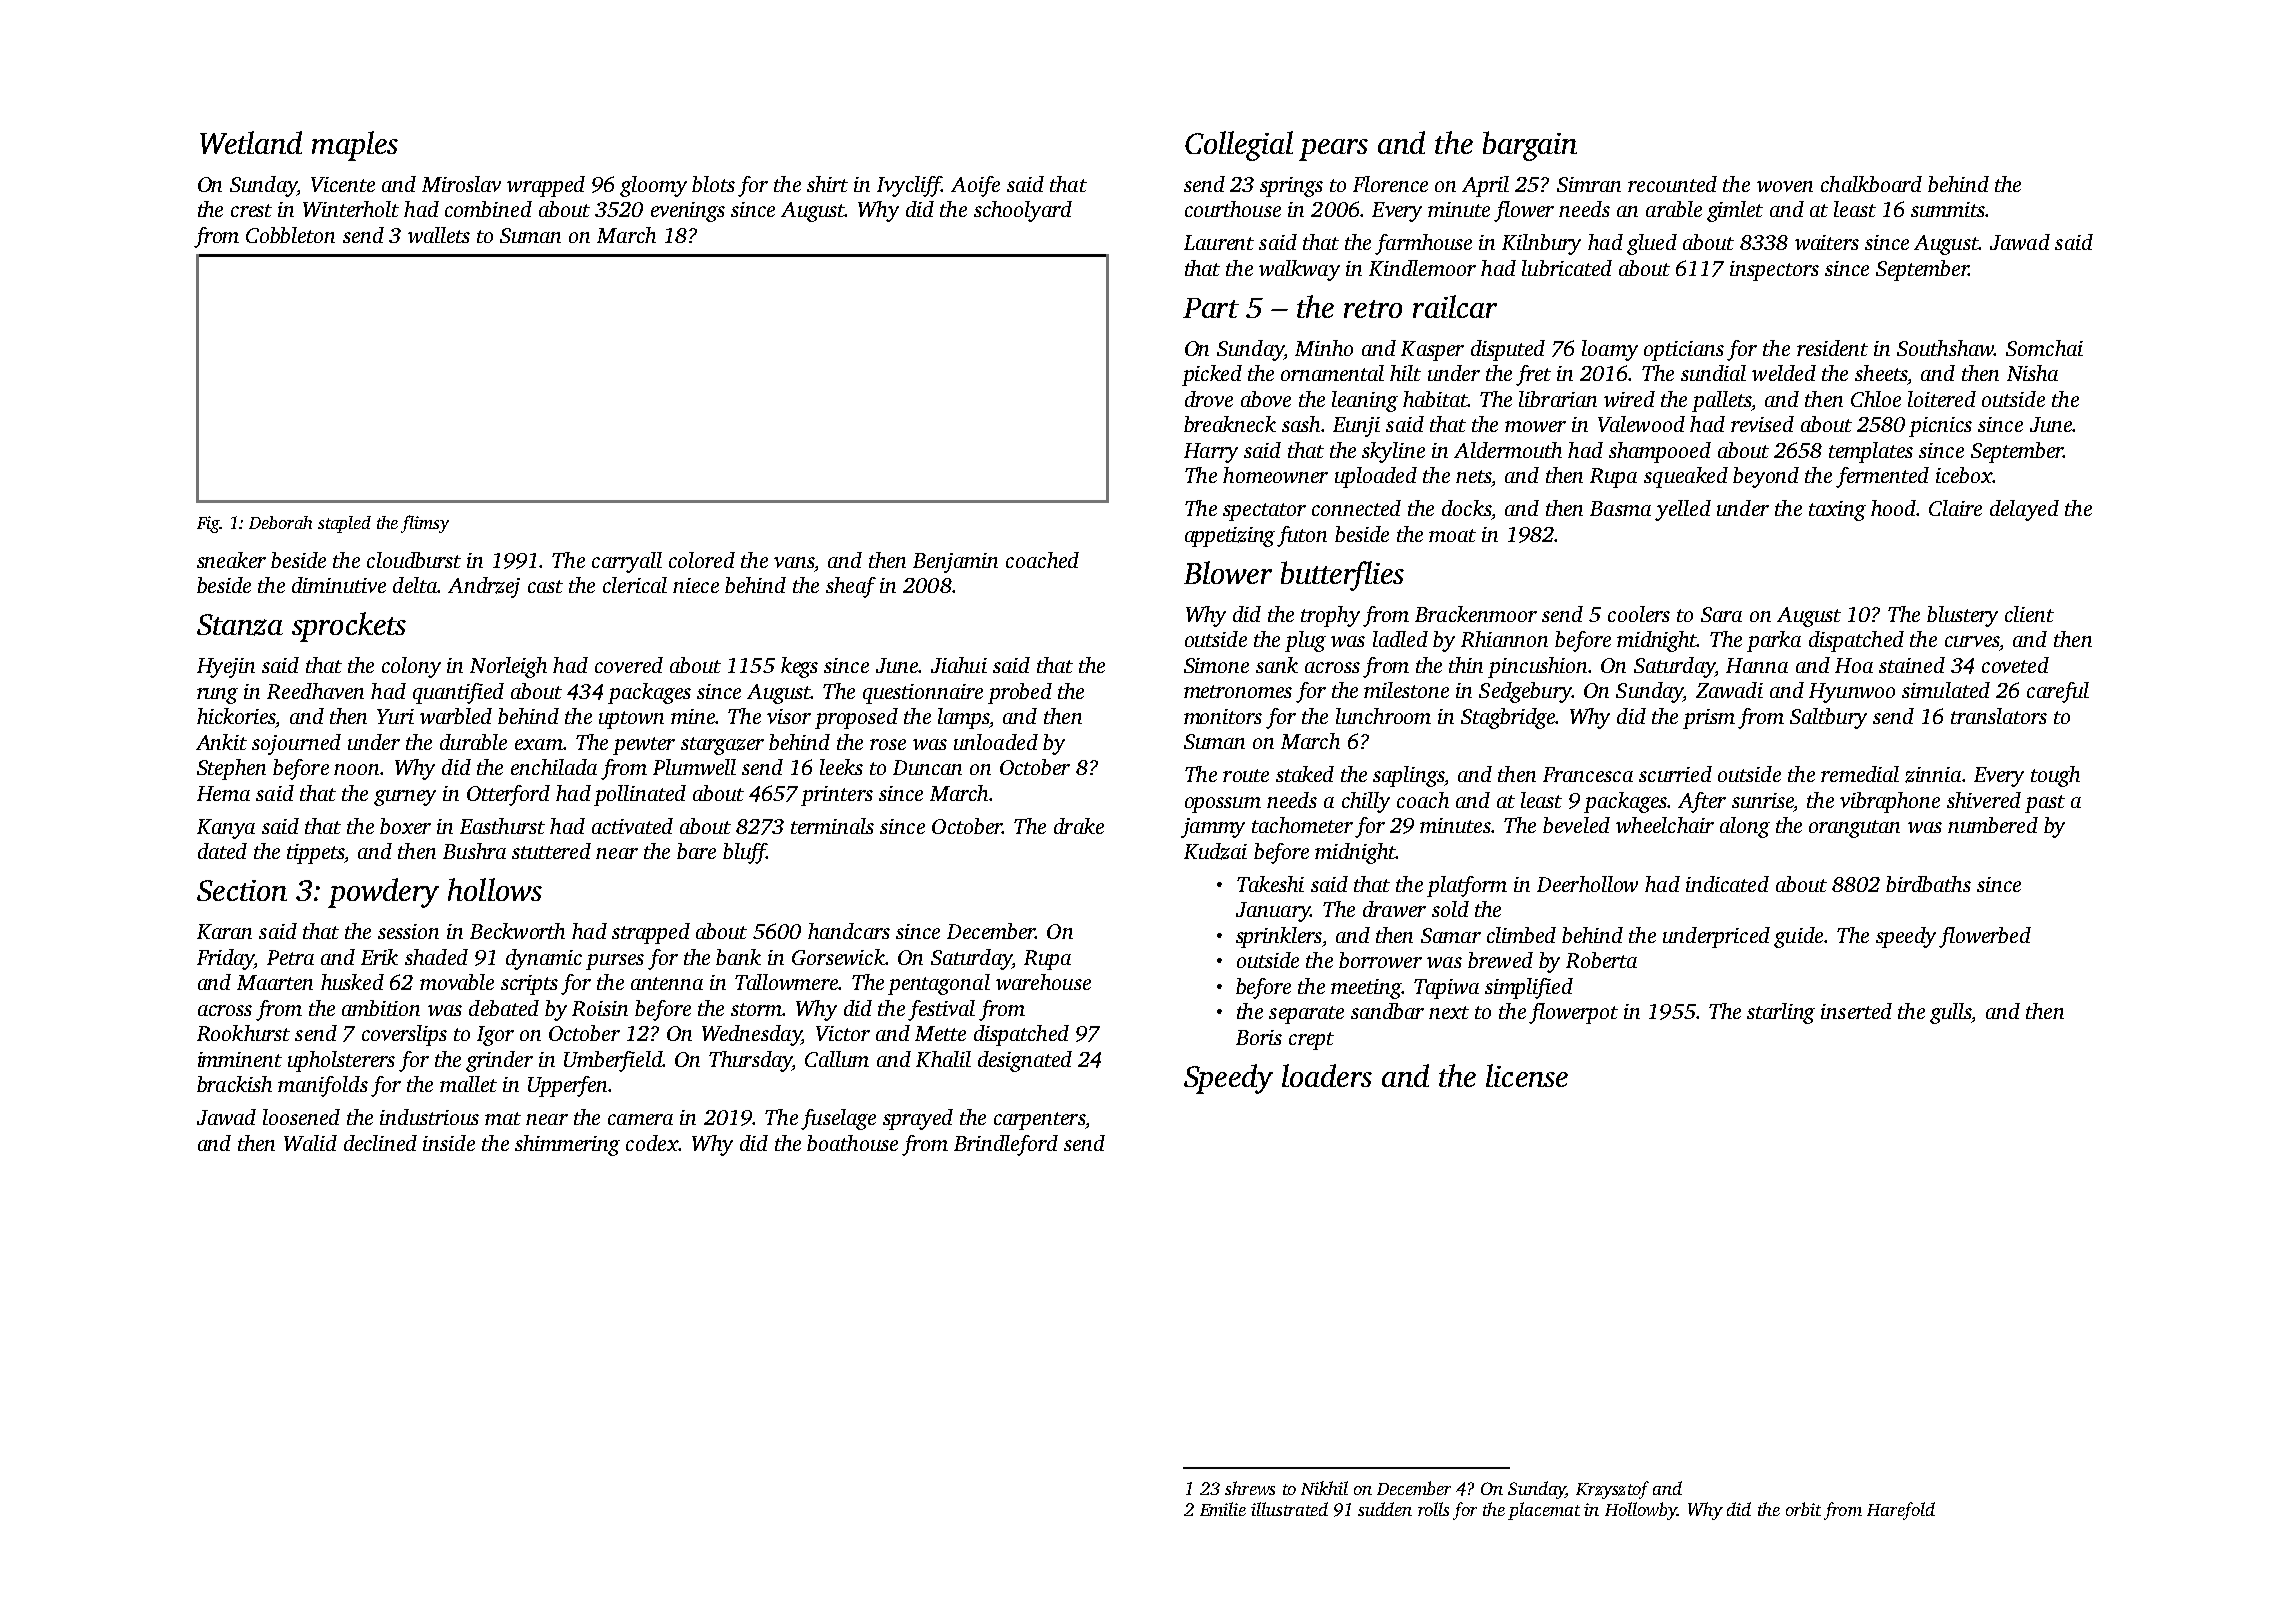  I want to click on cloudburst, so click(414, 560).
